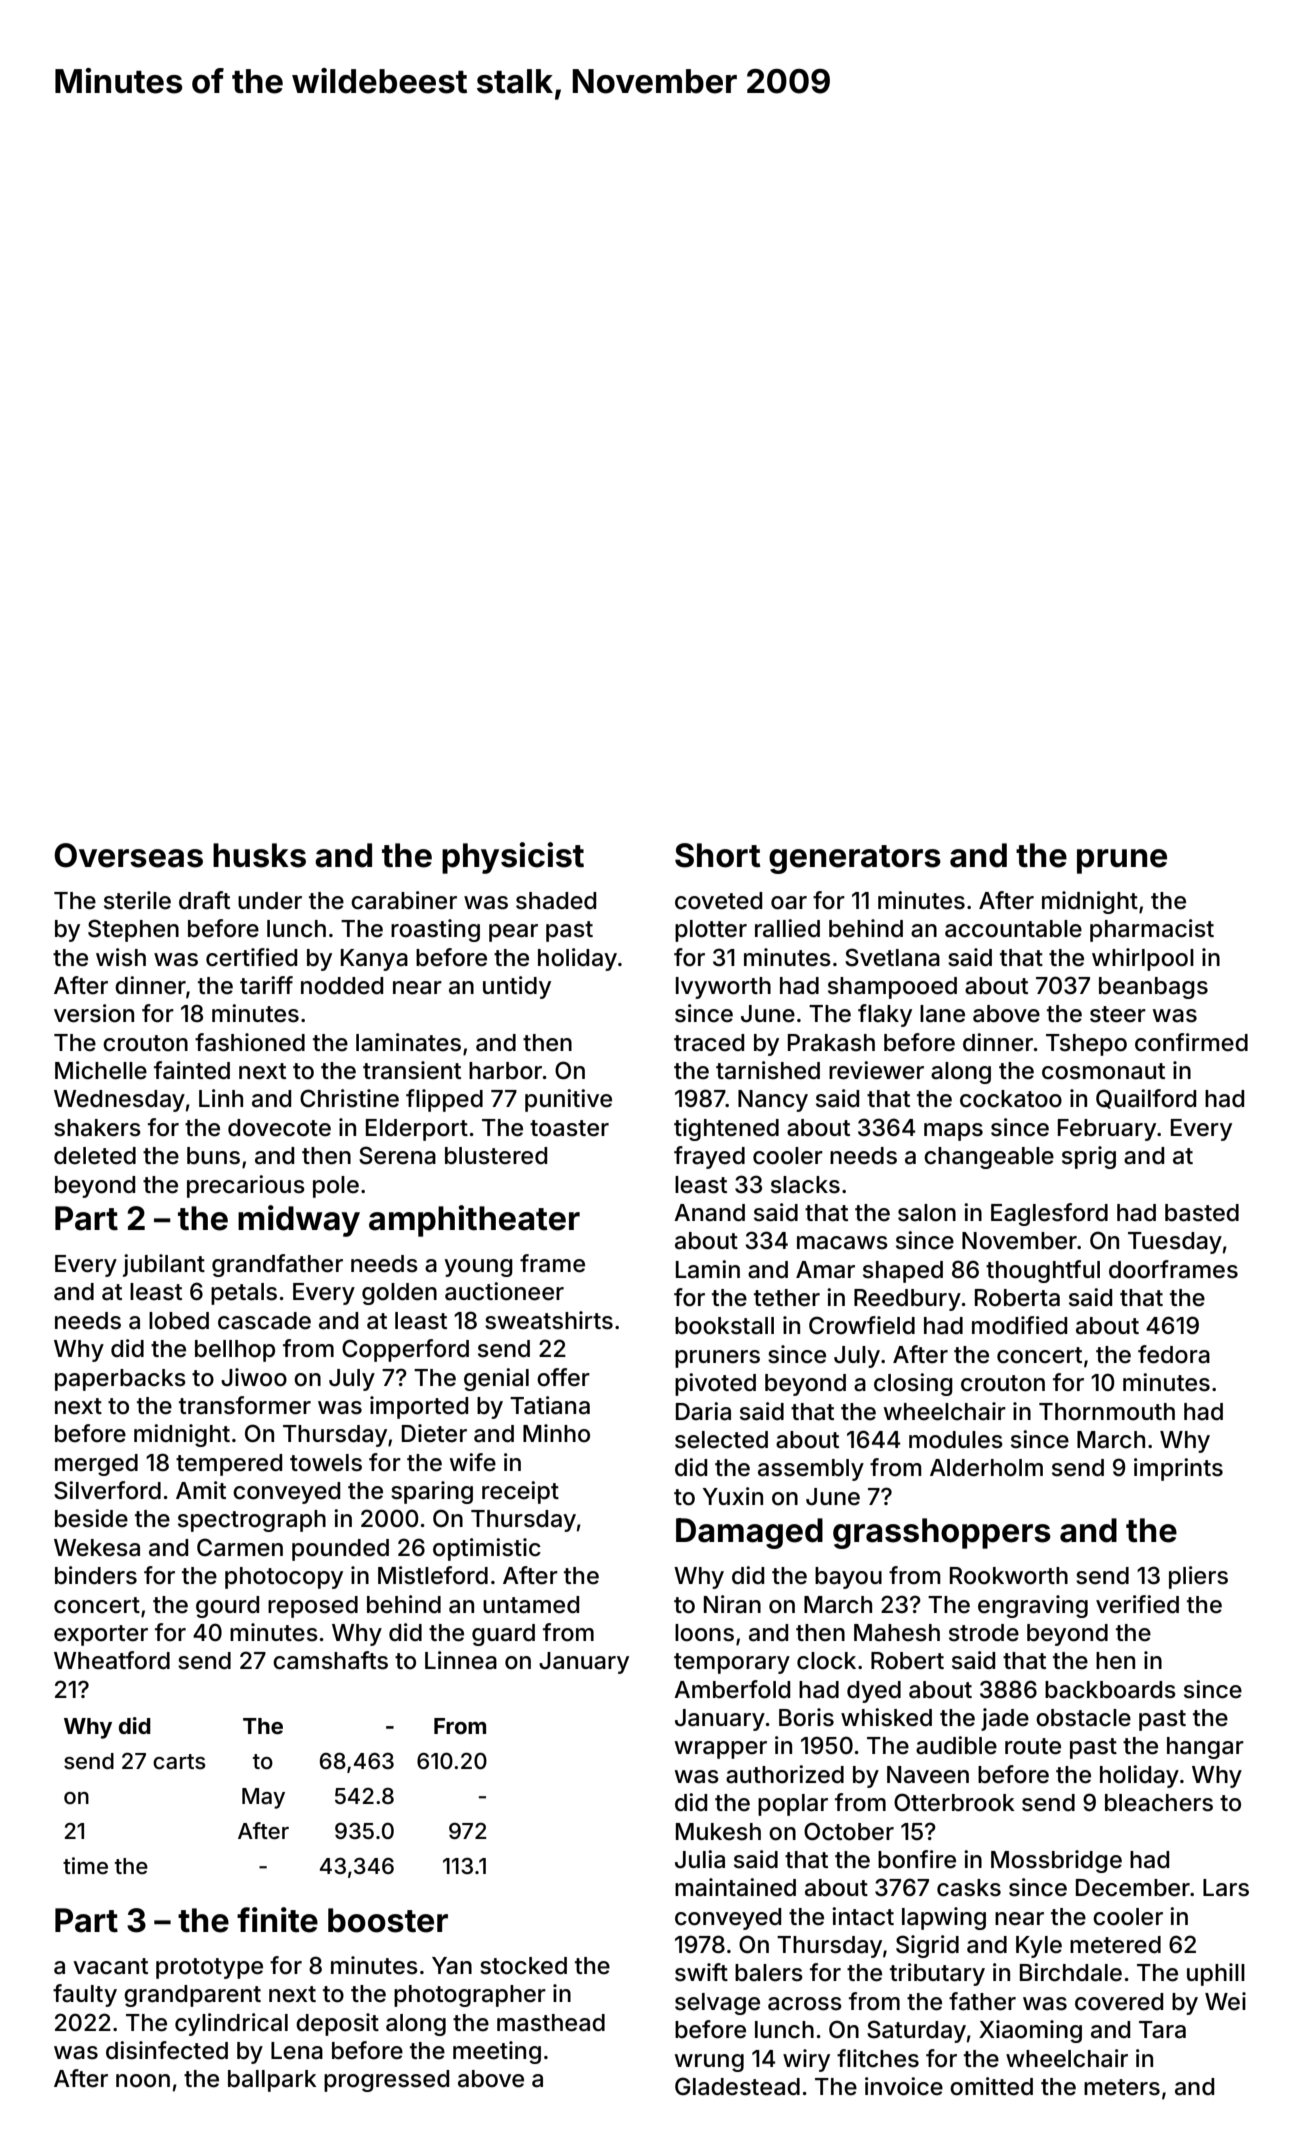 Image resolution: width=1305 pixels, height=2149 pixels. What do you see at coordinates (718, 855) in the image?
I see `Short` at bounding box center [718, 855].
